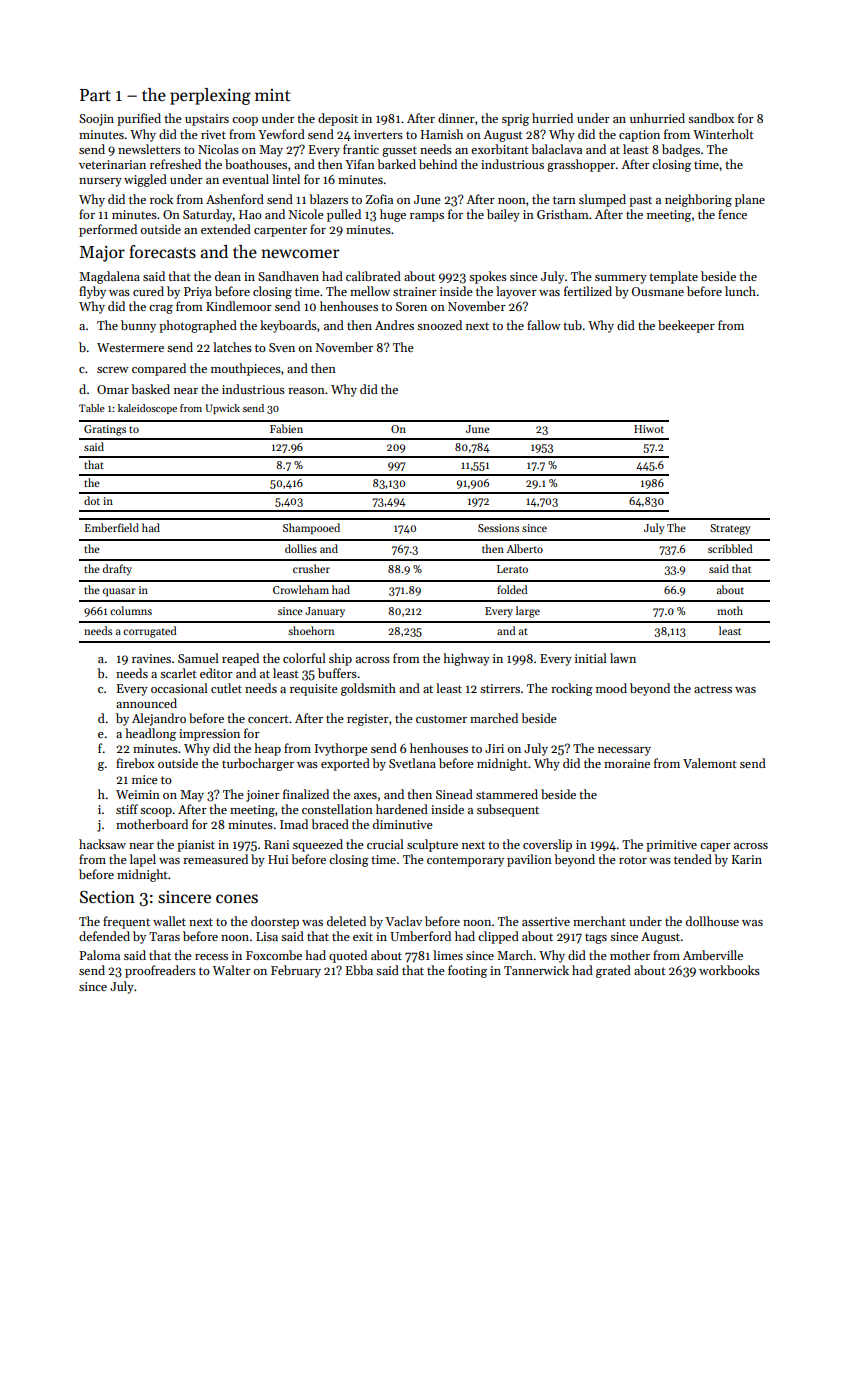  Describe the element at coordinates (456, 118) in the screenshot. I see `dinner` at that location.
